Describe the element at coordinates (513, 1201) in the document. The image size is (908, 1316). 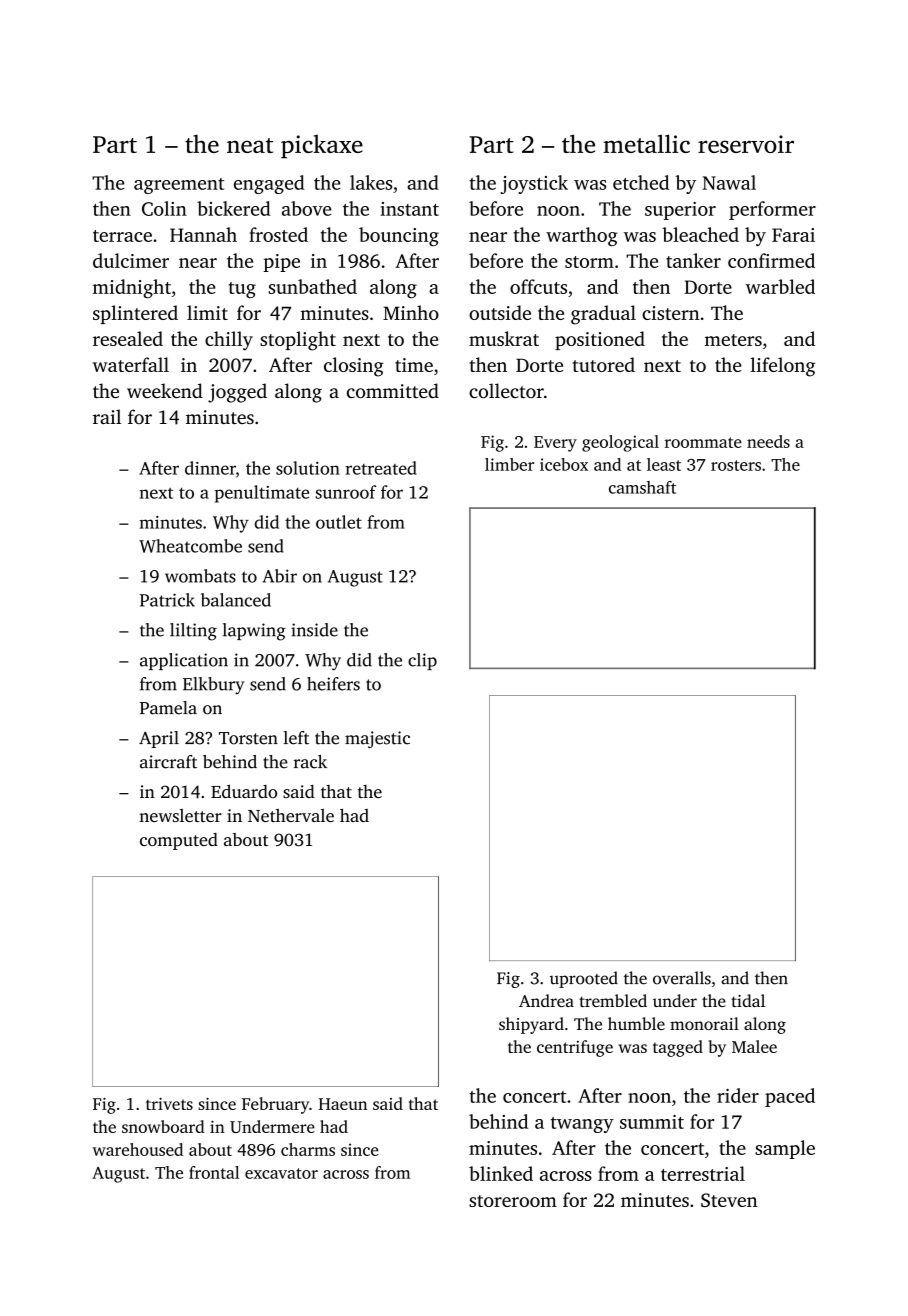
I see `storeroom` at that location.
